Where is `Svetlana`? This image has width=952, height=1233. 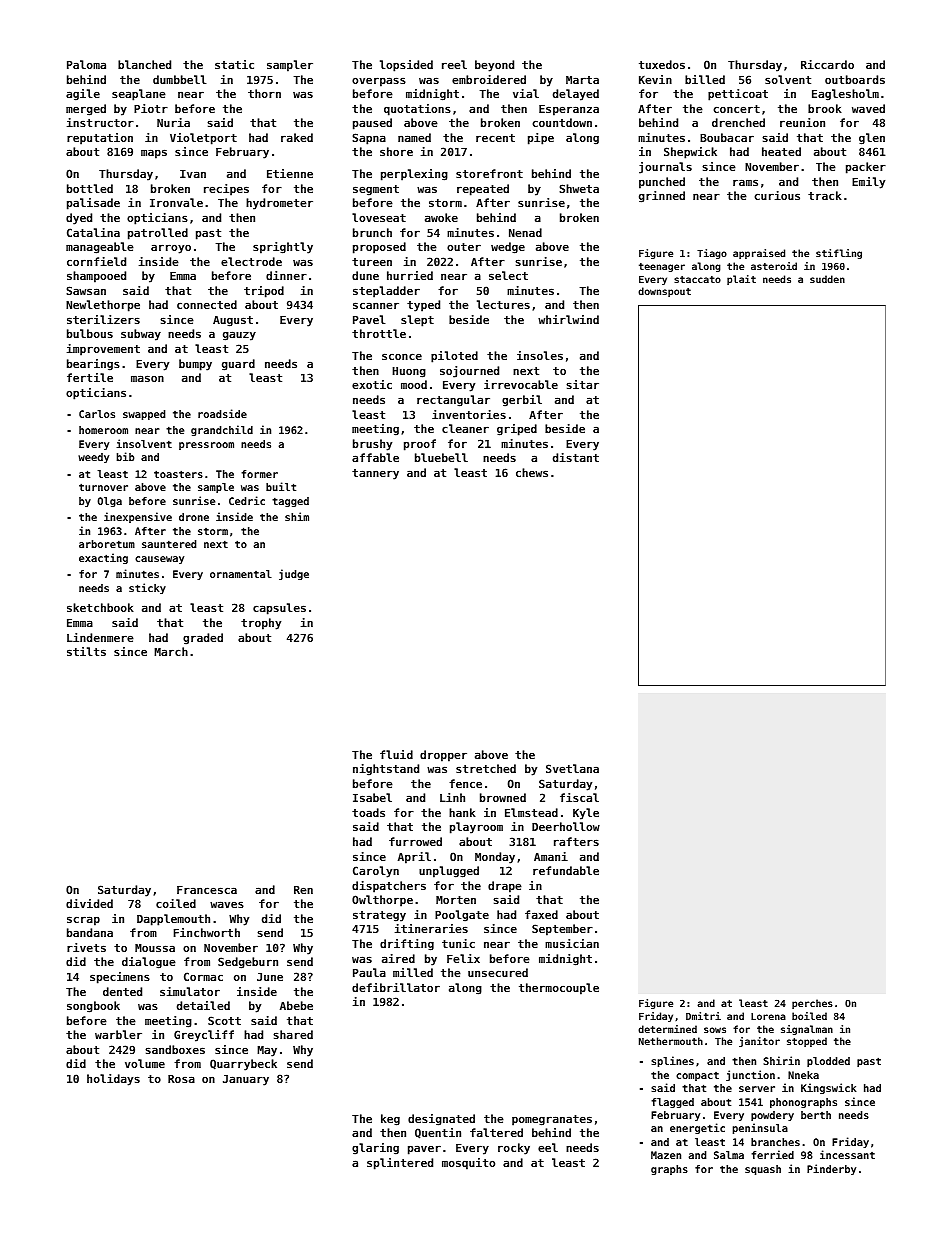
Svetlana is located at coordinates (572, 768).
